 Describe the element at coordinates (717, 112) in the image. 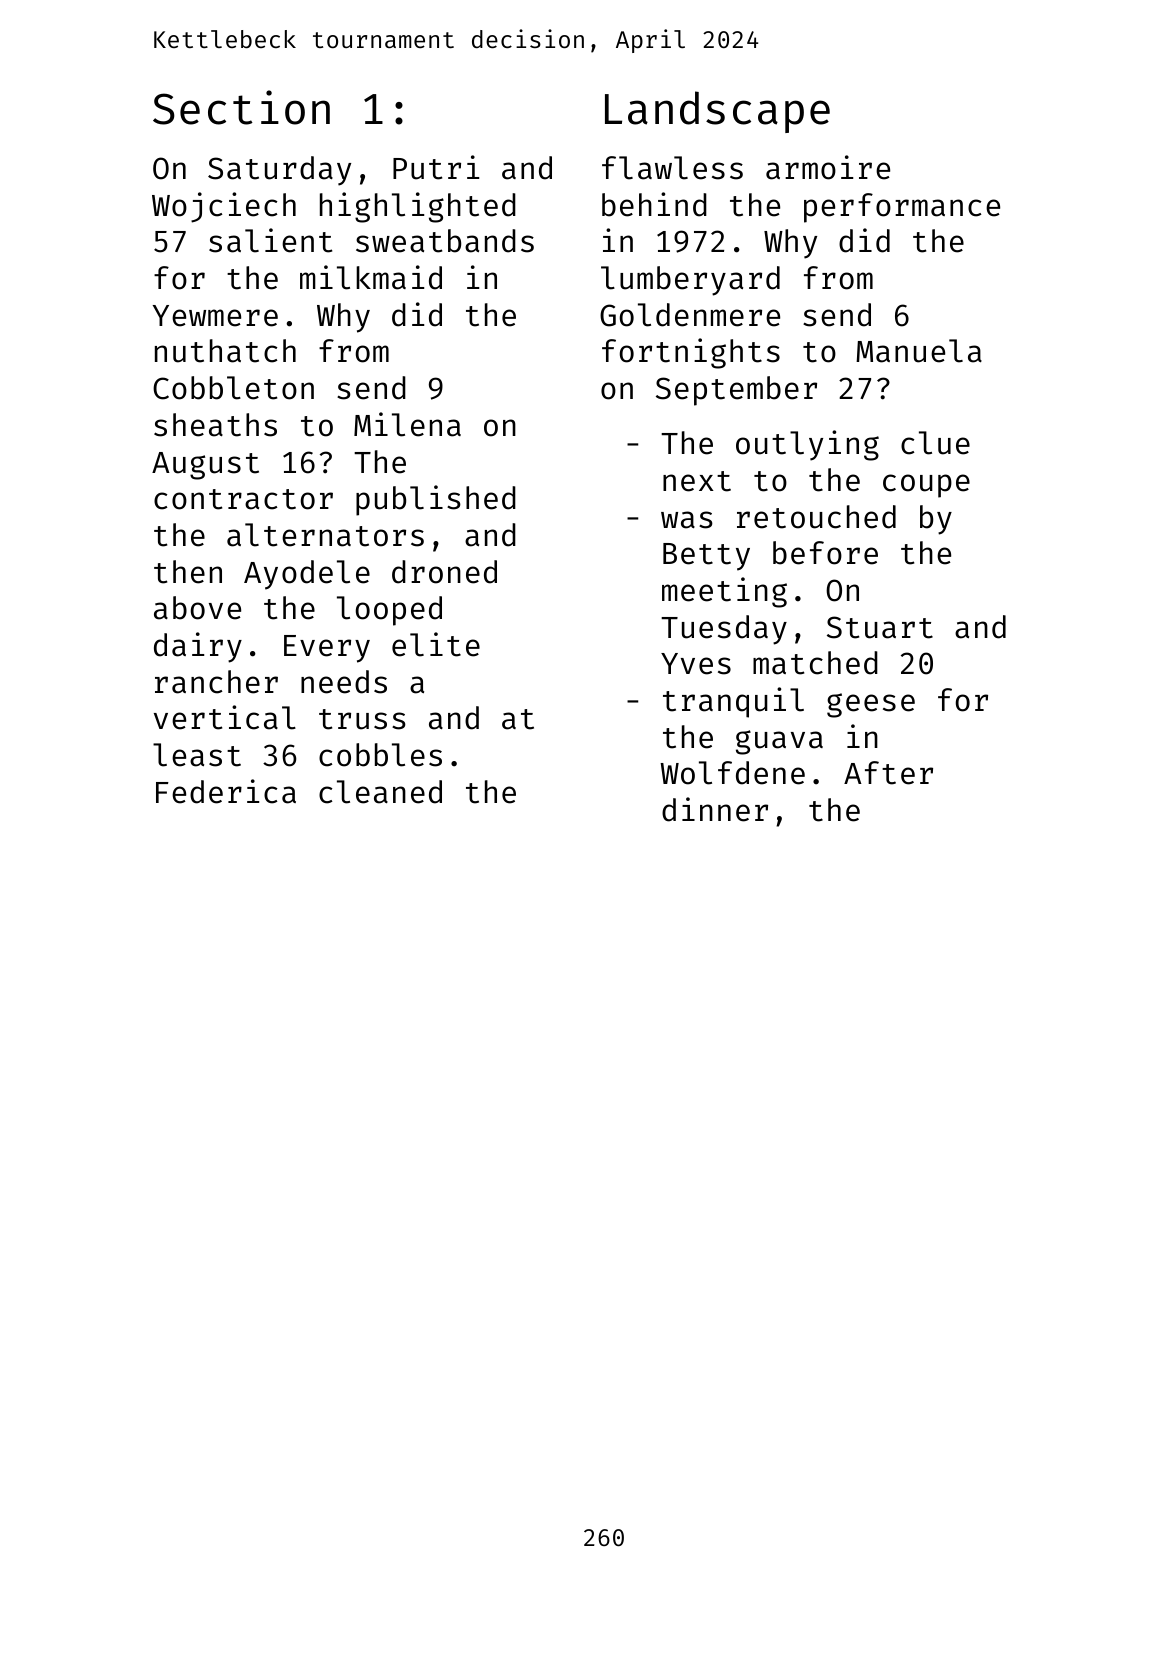

I see `Landscape` at that location.
